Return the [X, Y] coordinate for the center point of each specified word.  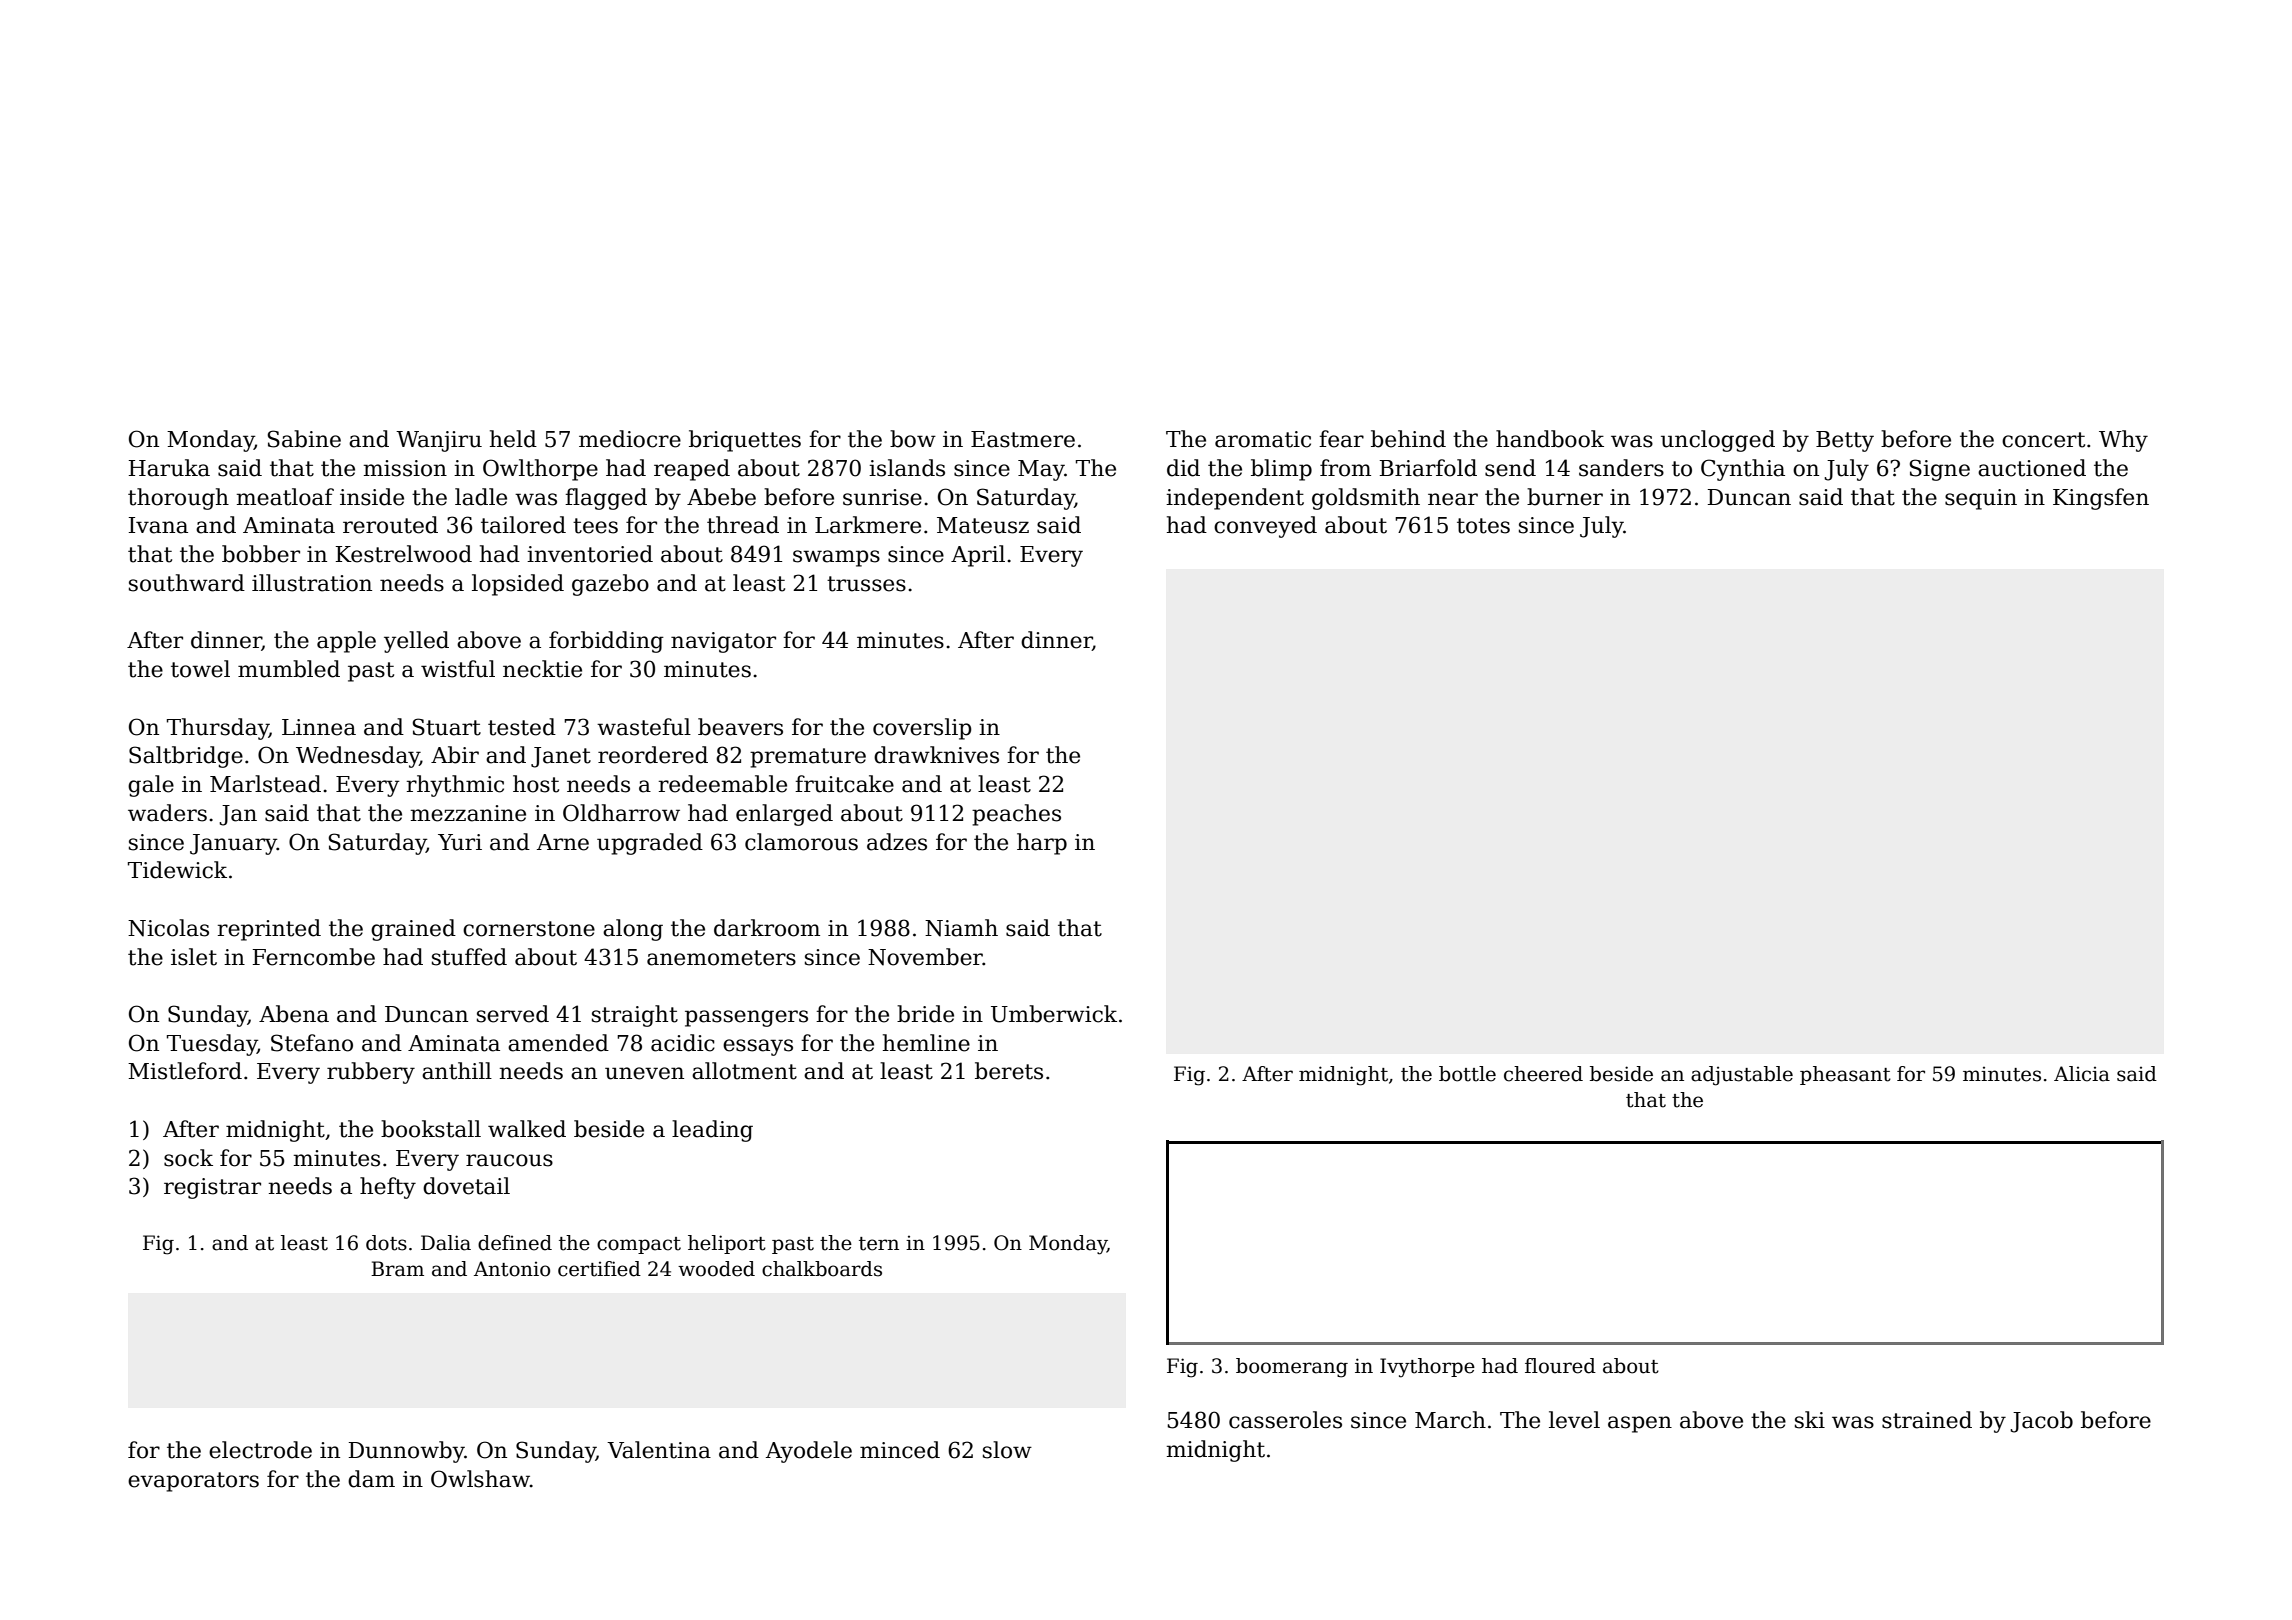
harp [1042, 844]
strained [1927, 1420]
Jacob [2041, 1422]
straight [635, 1016]
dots [386, 1243]
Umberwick [1054, 1014]
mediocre [630, 439]
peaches [1016, 815]
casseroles [1285, 1420]
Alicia [2082, 1074]
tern [879, 1244]
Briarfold [1428, 468]
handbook [1550, 439]
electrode [260, 1450]
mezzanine [468, 813]
